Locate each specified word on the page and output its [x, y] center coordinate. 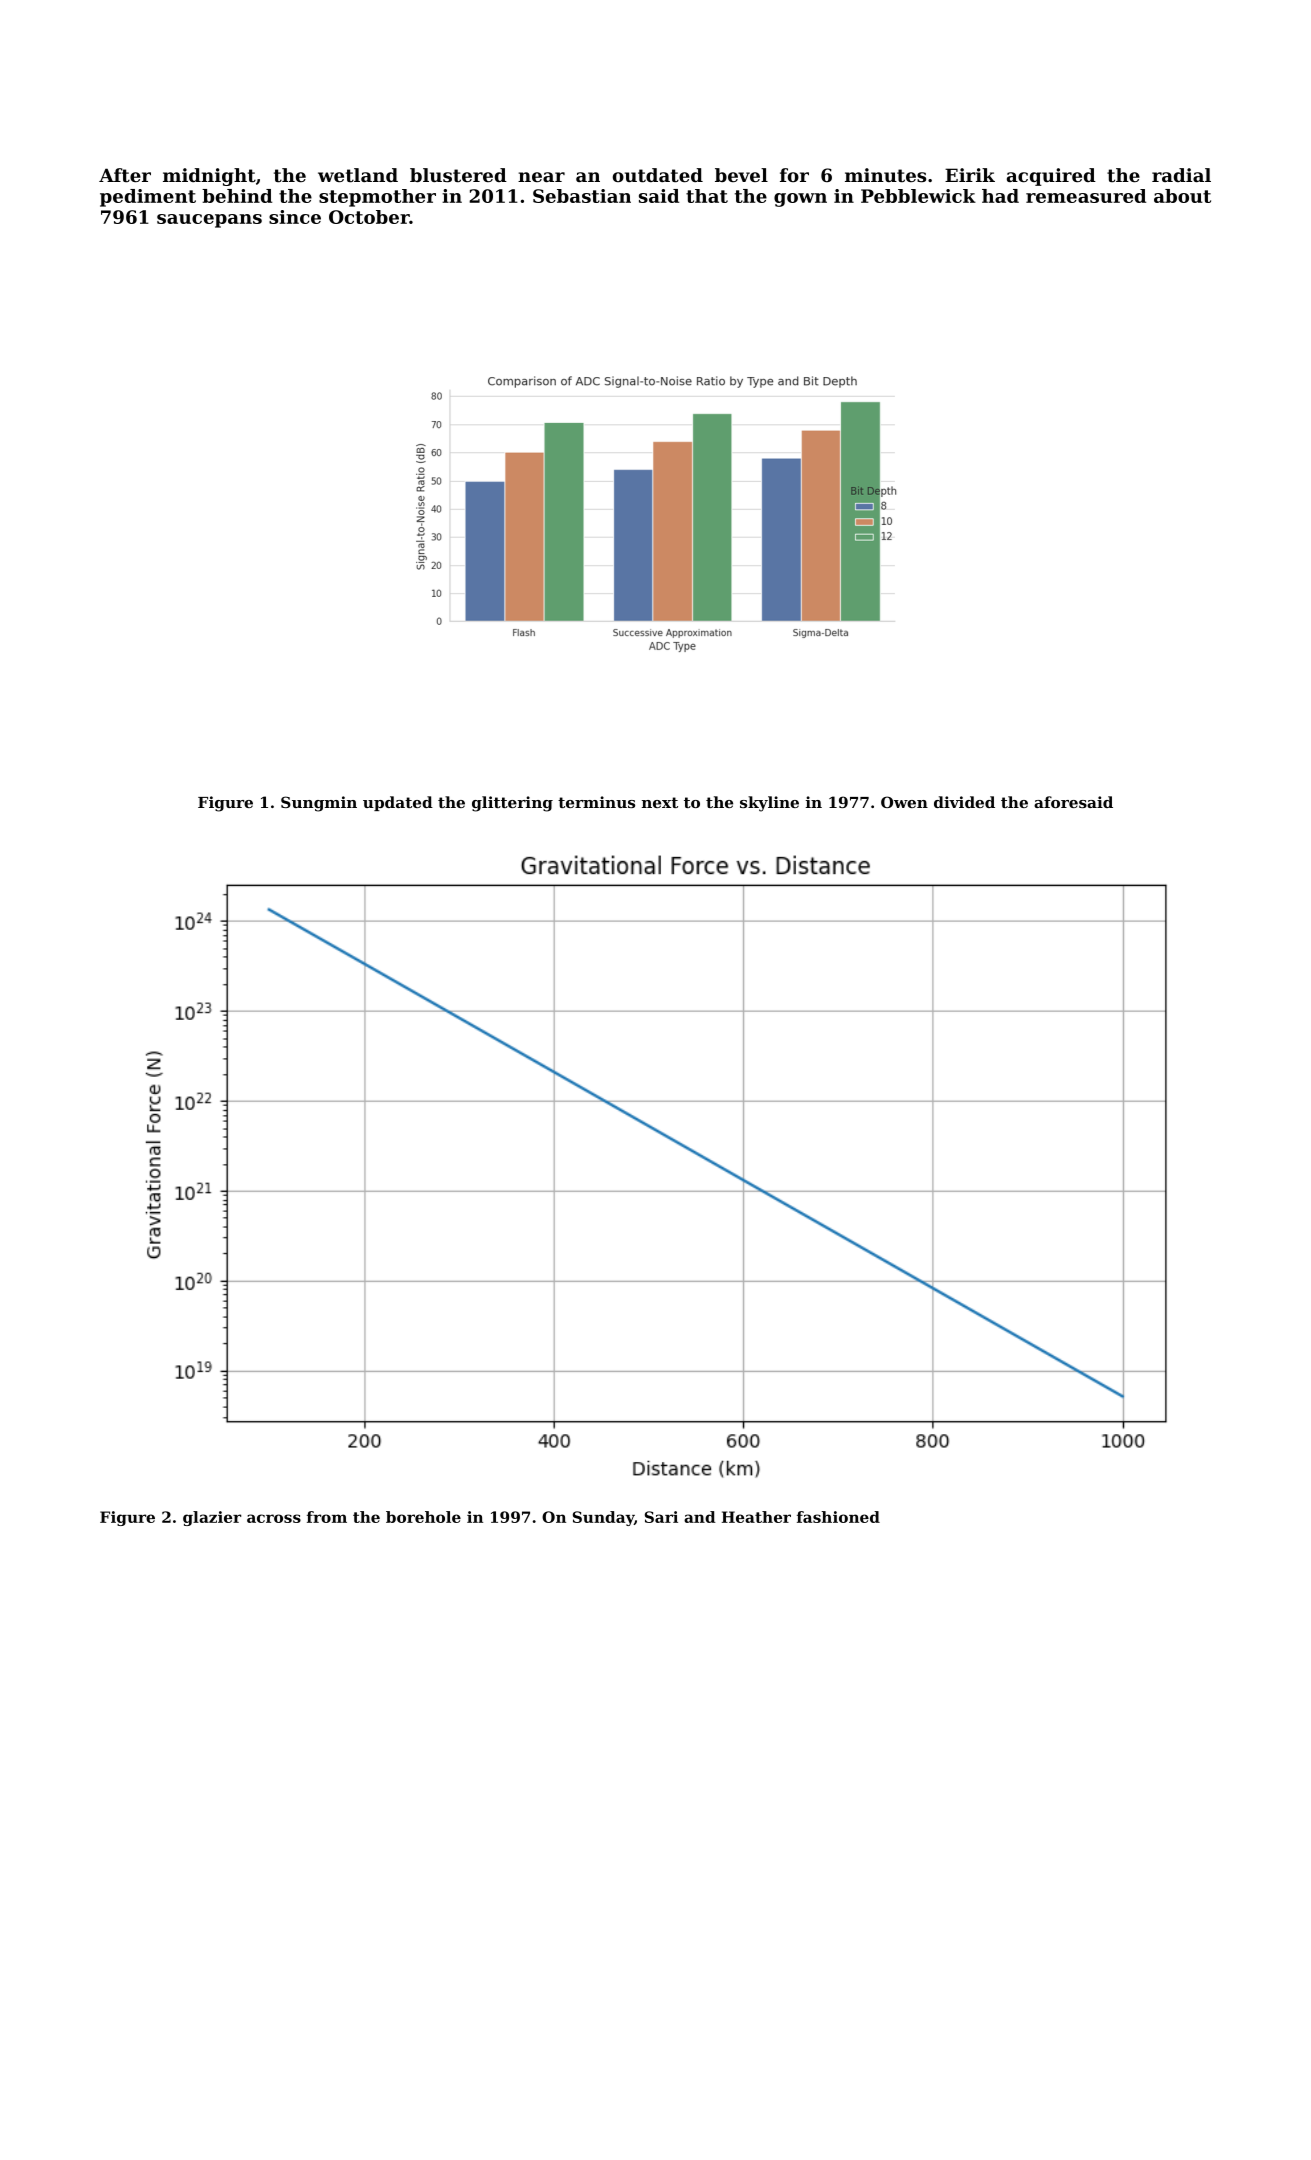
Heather [756, 1517]
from [327, 1517]
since [295, 217]
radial [1181, 175]
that [707, 196]
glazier [212, 1518]
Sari [661, 1517]
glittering [512, 804]
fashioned [838, 1517]
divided [964, 802]
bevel [741, 175]
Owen [904, 802]
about [1182, 196]
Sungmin [319, 804]
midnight [209, 177]
